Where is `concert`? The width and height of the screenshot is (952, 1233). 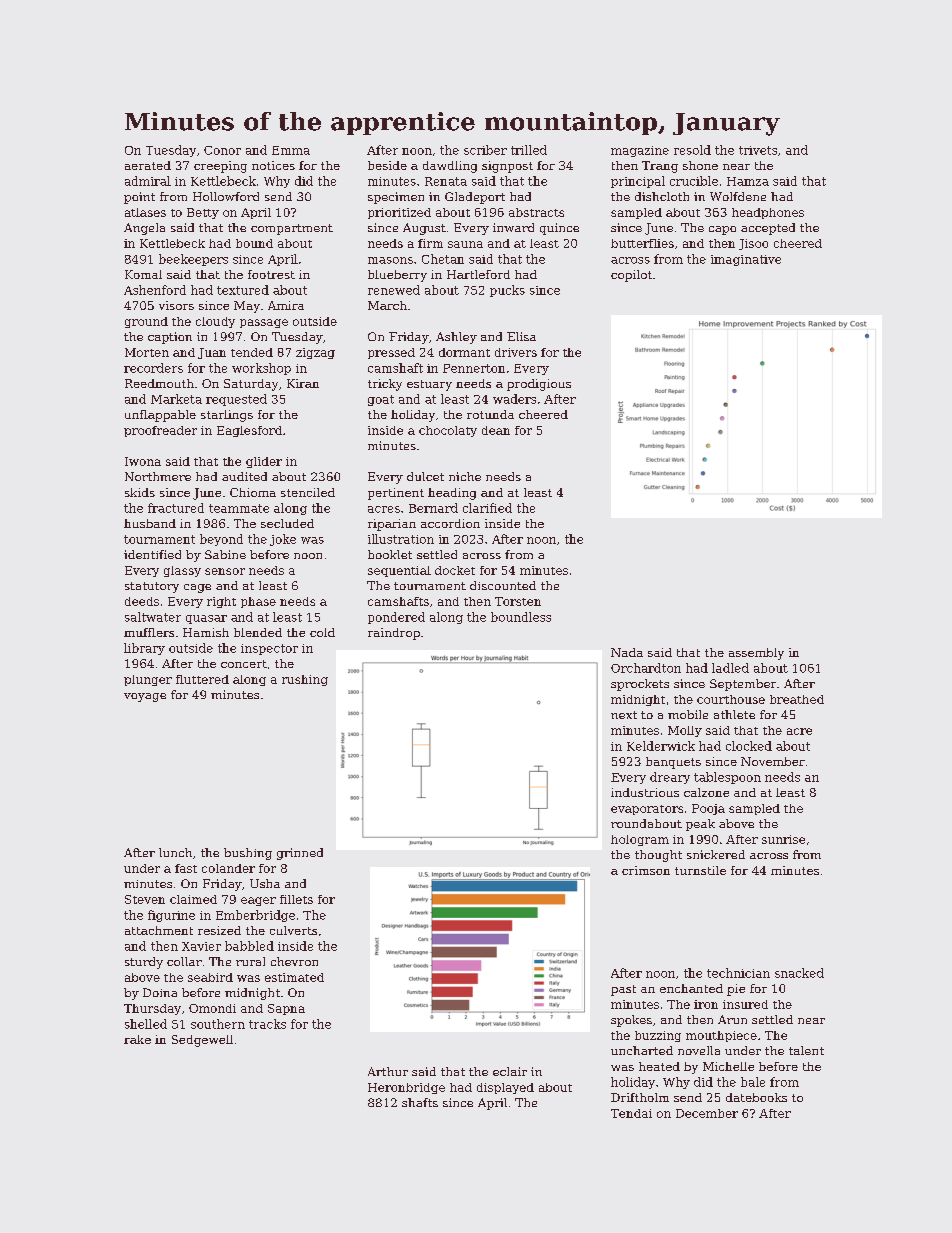
concert is located at coordinates (244, 664).
